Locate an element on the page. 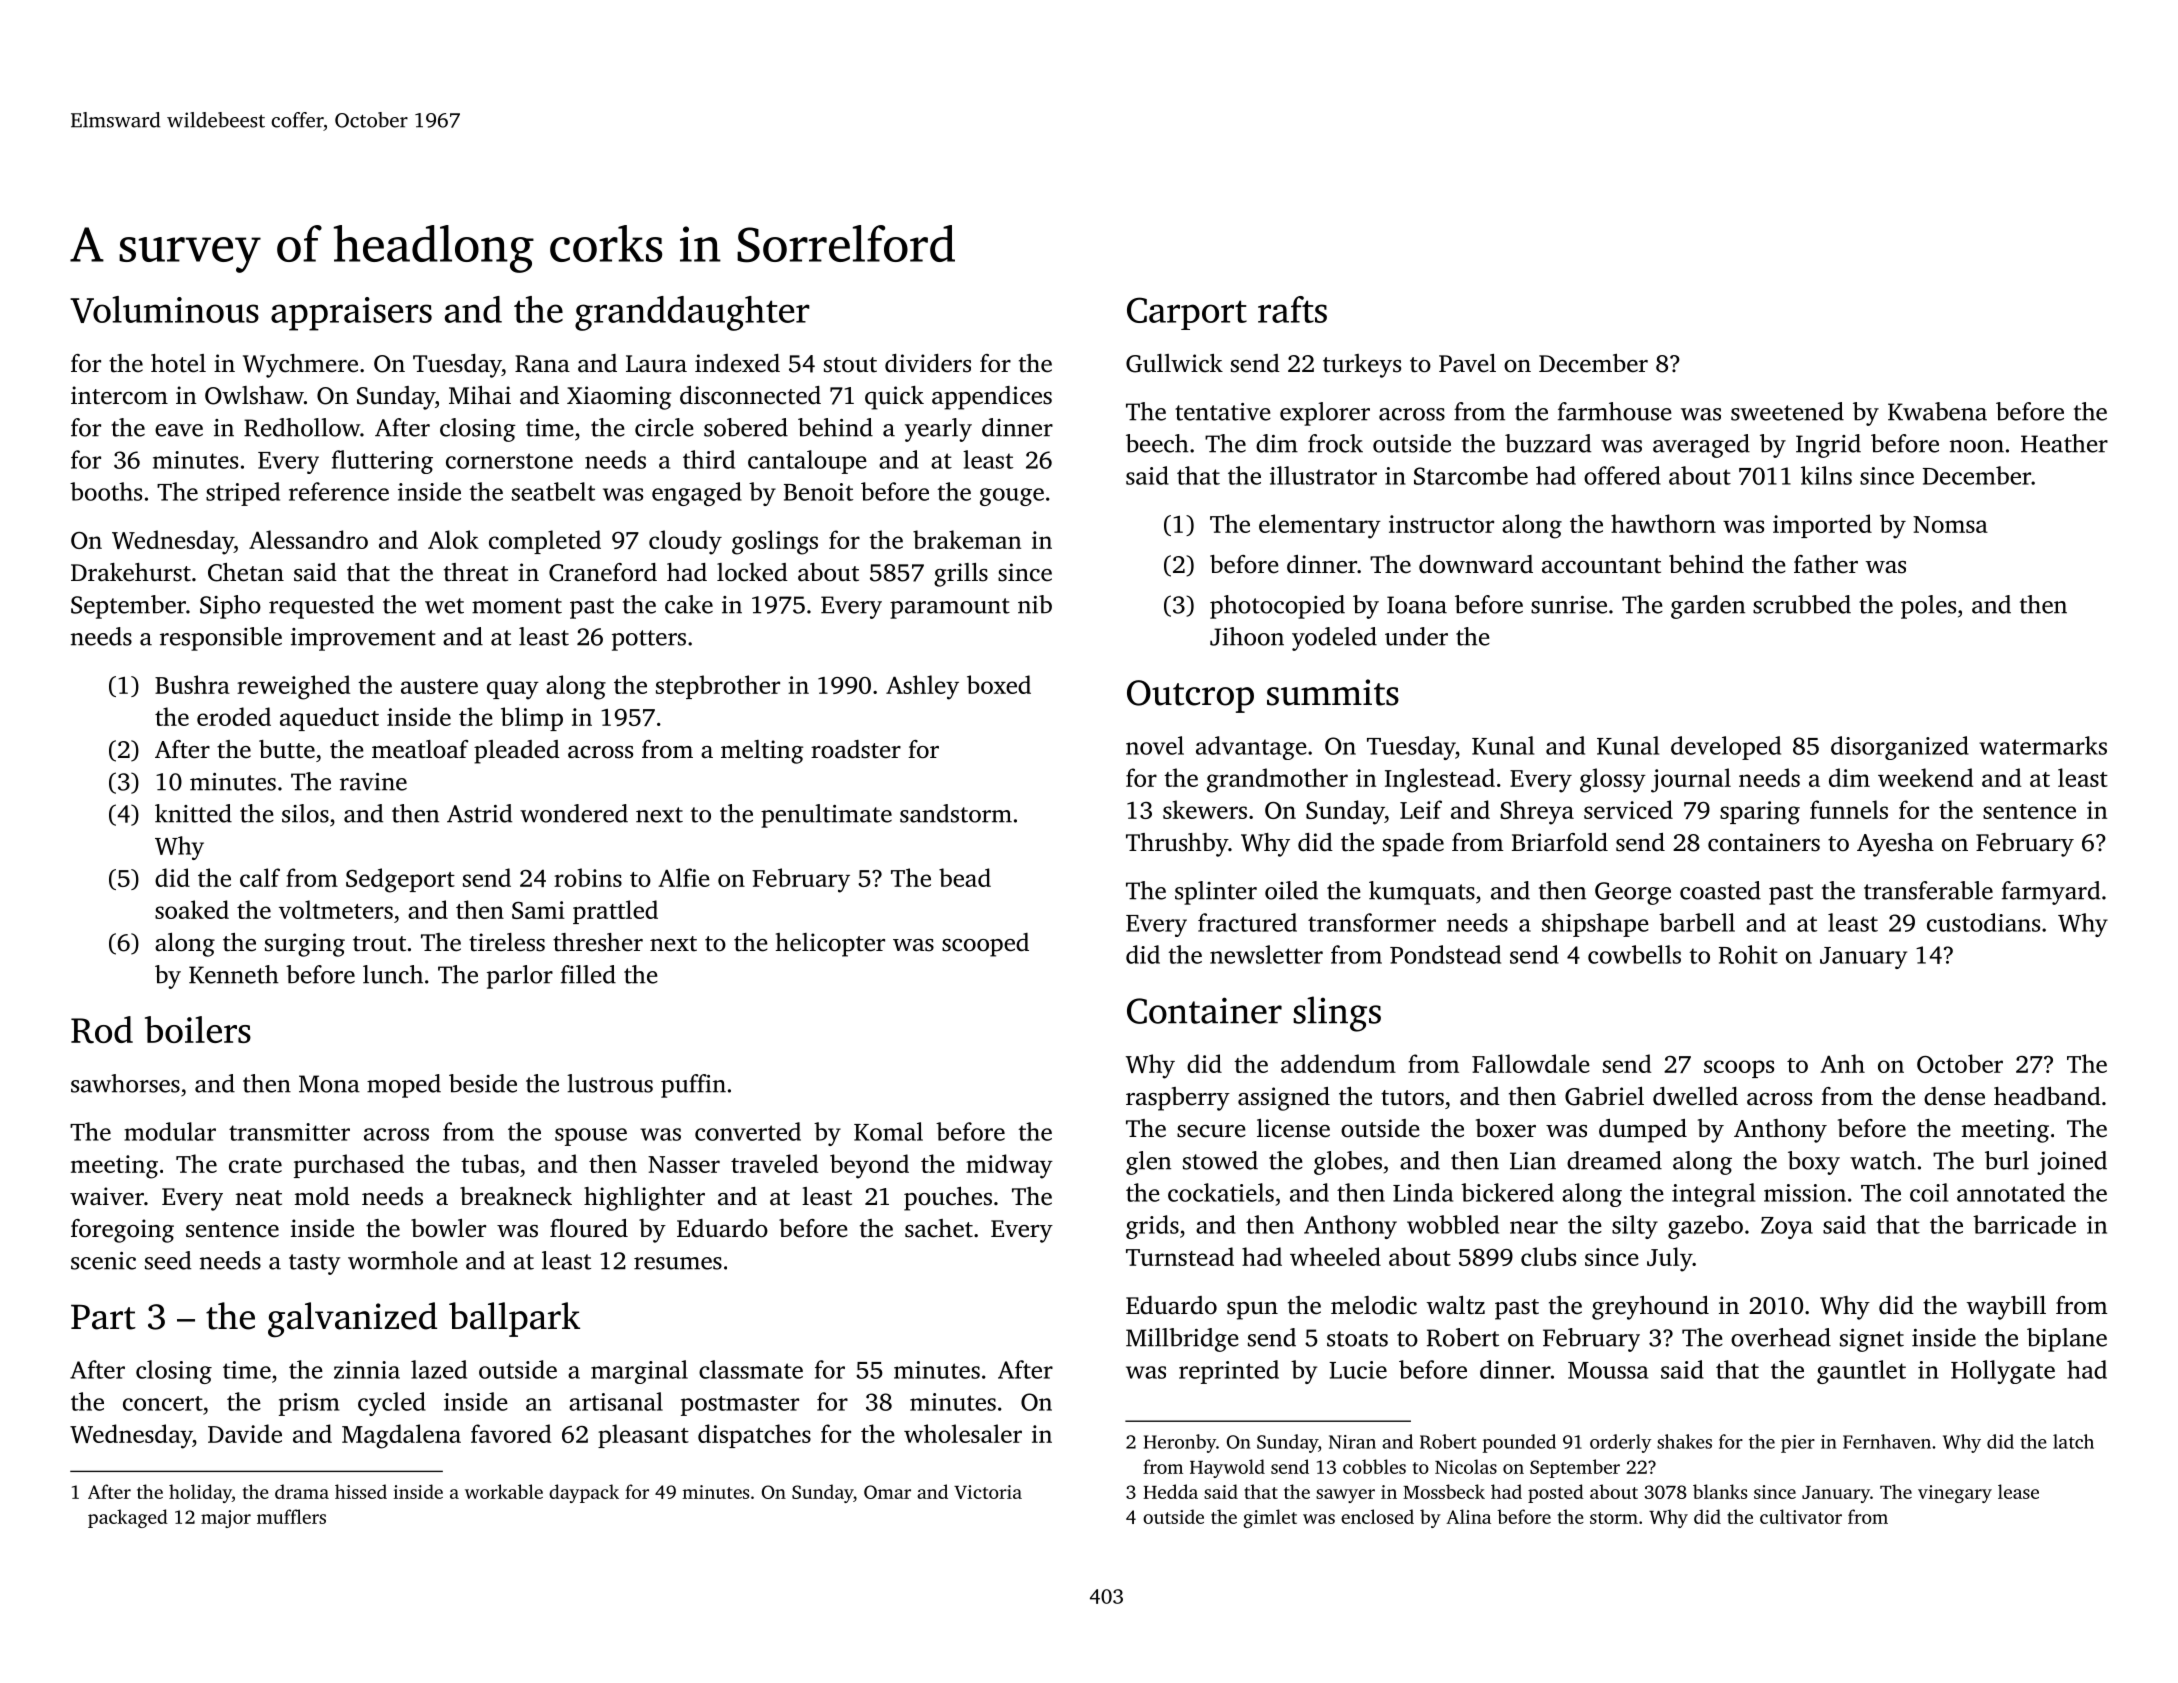 This document has width=2178, height=1683. Pavel is located at coordinates (1467, 363).
